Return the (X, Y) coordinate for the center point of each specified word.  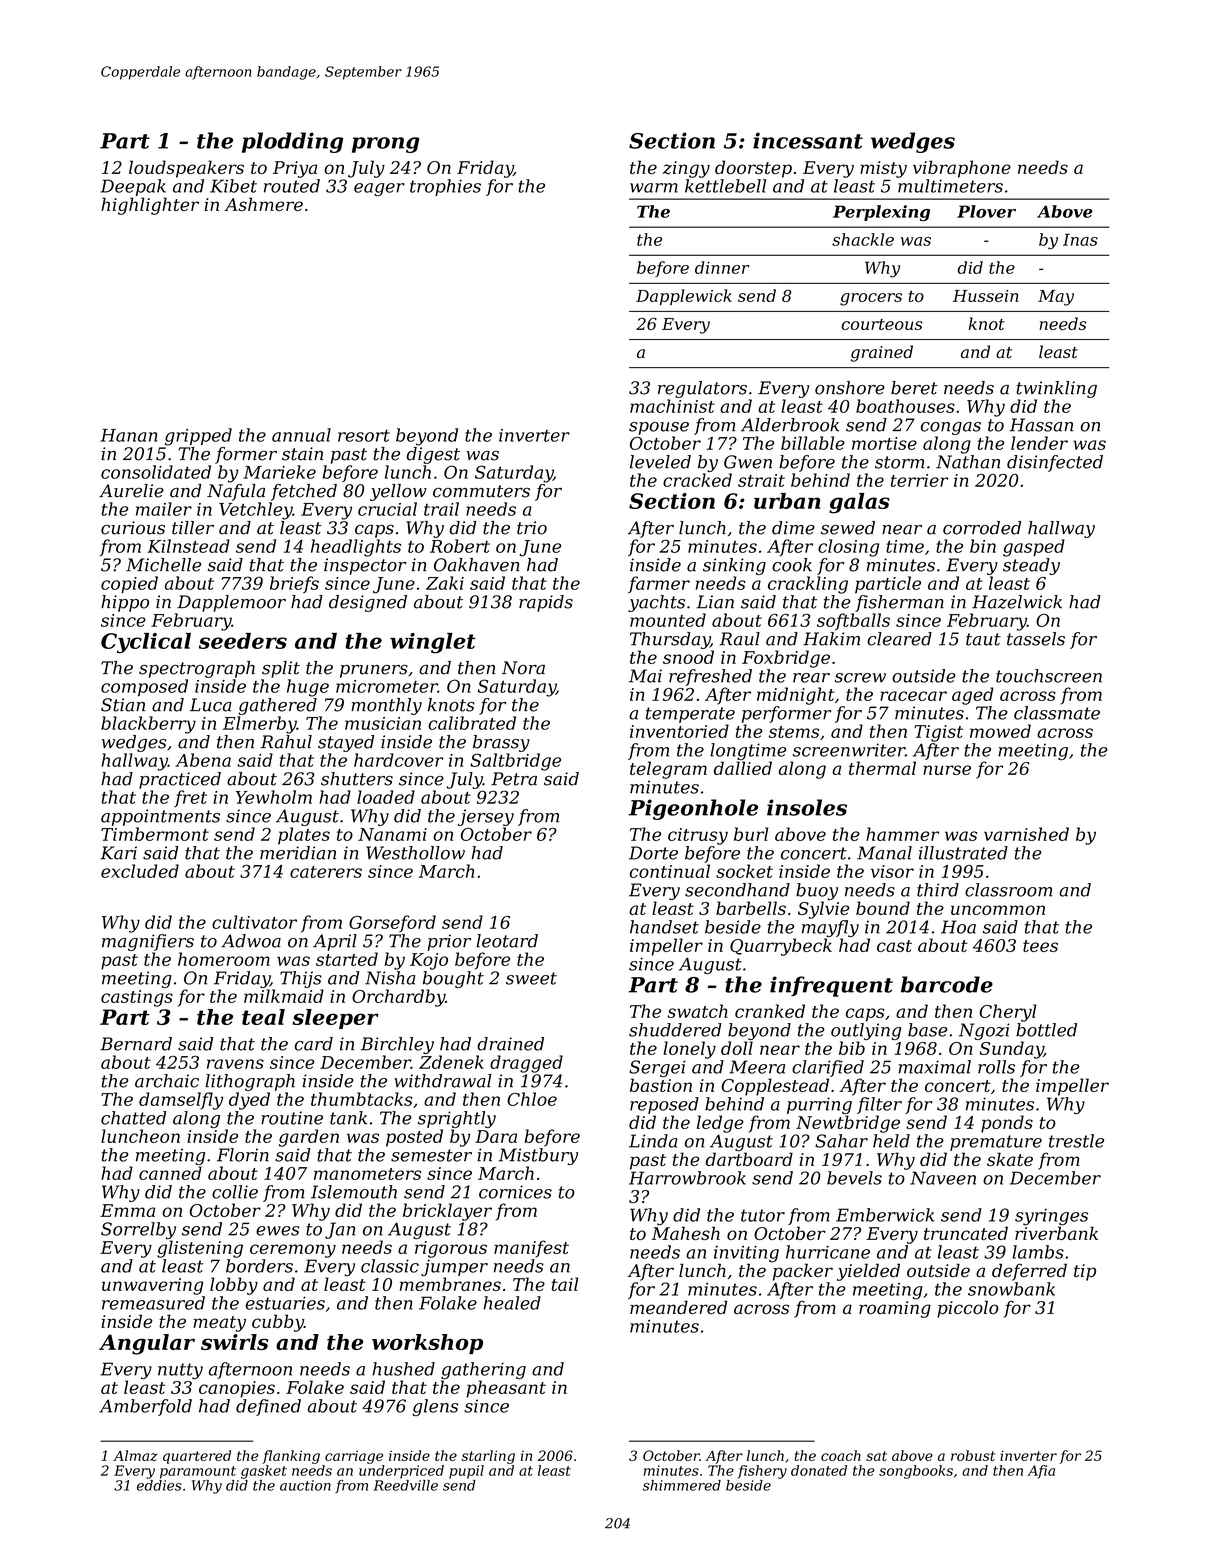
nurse (947, 770)
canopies (237, 1389)
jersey (486, 817)
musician (383, 723)
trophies (445, 187)
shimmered (682, 1485)
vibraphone (962, 169)
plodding (292, 142)
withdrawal (443, 1081)
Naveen (943, 1178)
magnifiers (148, 942)
